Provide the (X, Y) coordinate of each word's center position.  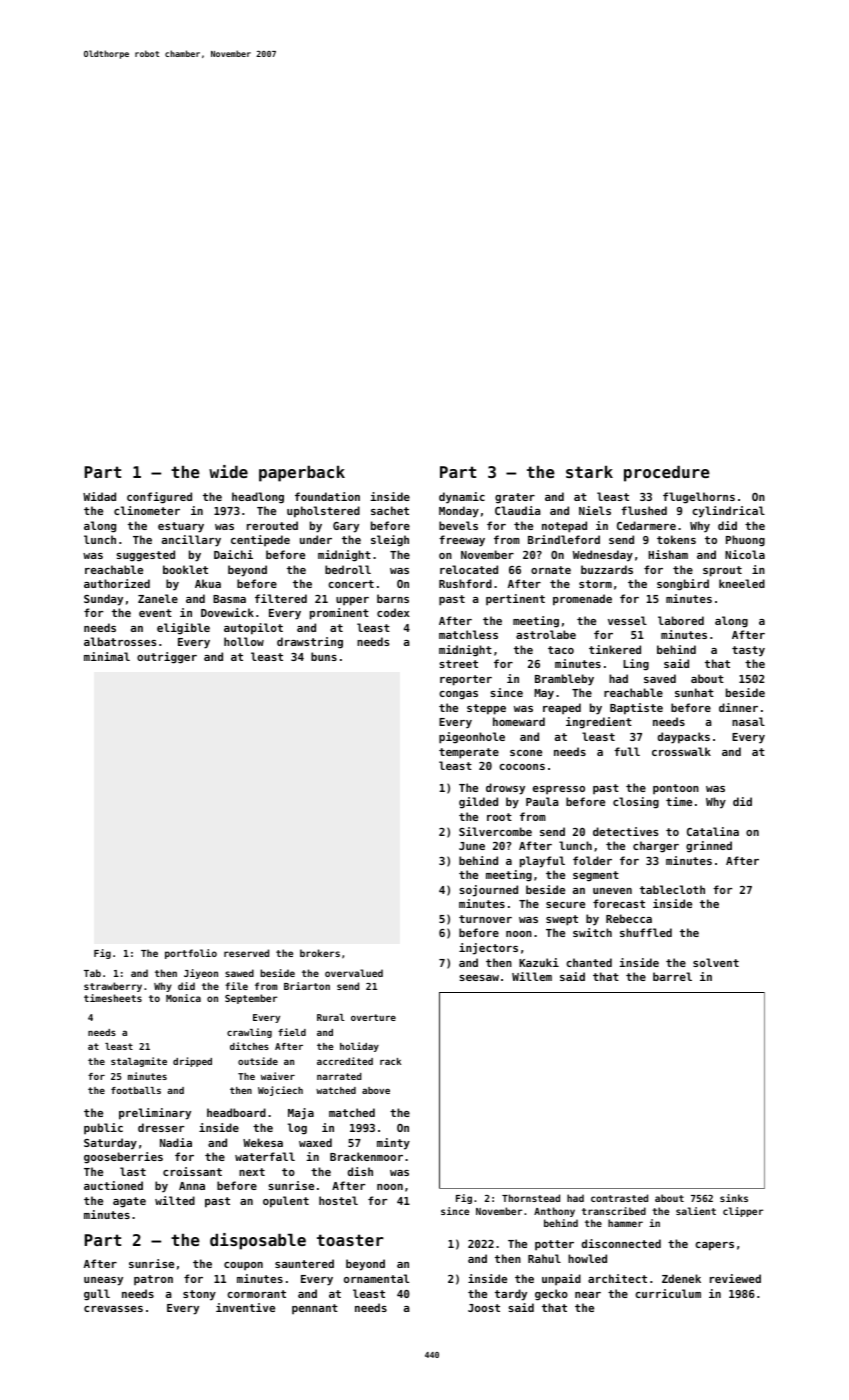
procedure (667, 474)
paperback (302, 474)
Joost (484, 1308)
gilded (478, 803)
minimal (107, 656)
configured (159, 498)
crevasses (113, 1309)
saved (660, 678)
